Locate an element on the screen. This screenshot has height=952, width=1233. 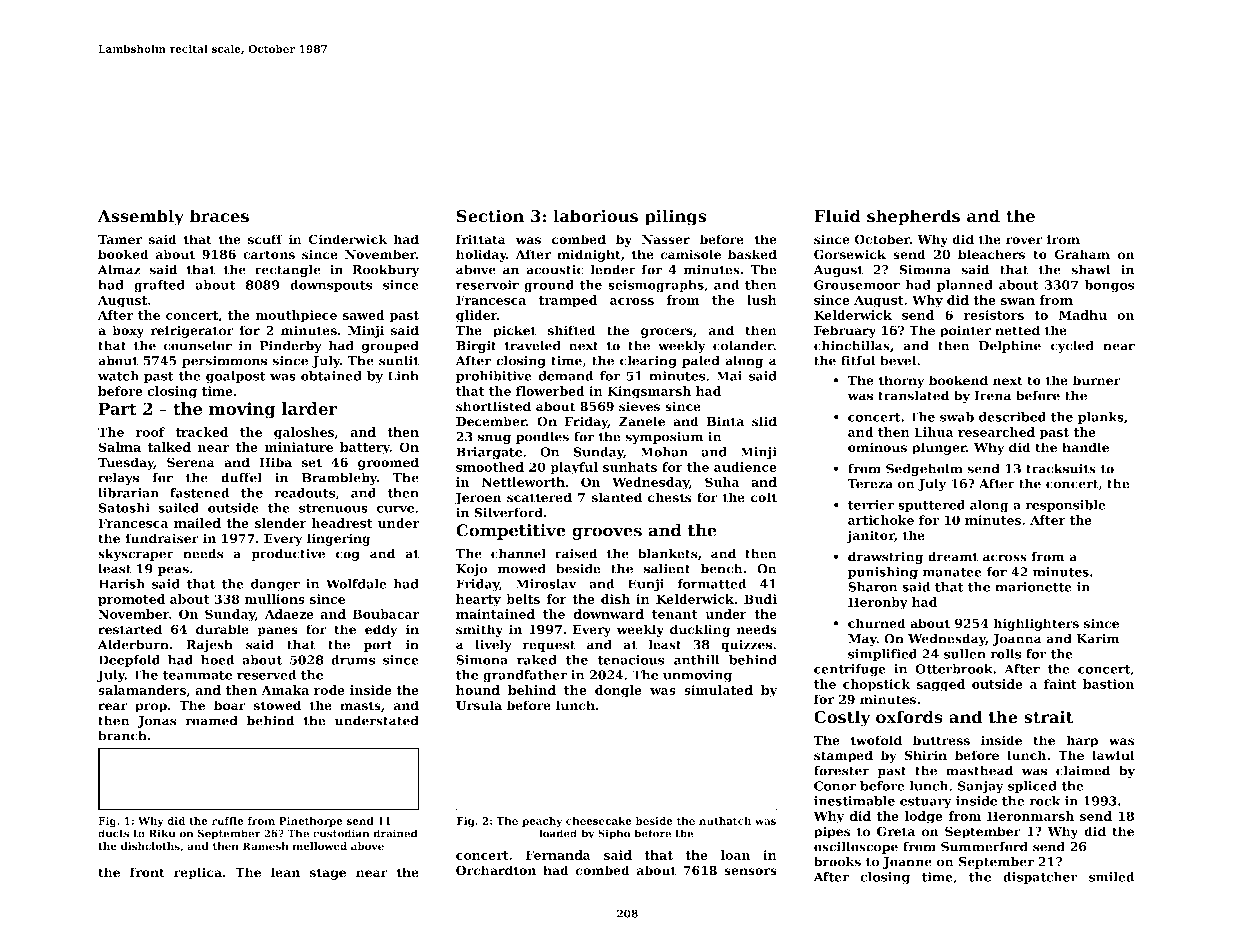
handle is located at coordinates (1085, 447).
